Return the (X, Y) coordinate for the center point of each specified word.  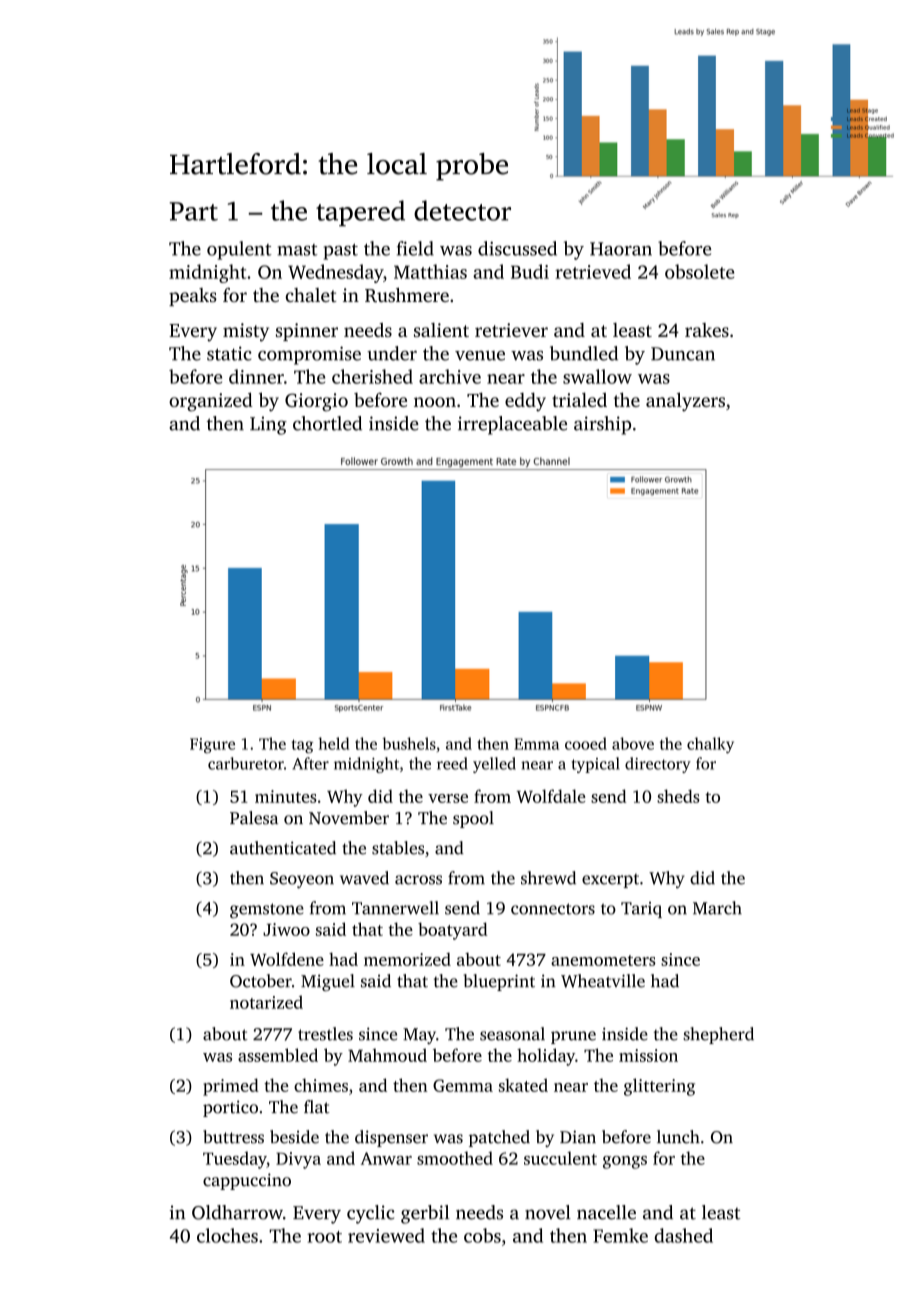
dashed (684, 1235)
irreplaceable (512, 425)
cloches (227, 1235)
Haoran (621, 249)
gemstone (267, 911)
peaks (193, 297)
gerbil (425, 1214)
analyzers (685, 402)
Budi (530, 271)
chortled (327, 423)
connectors (553, 909)
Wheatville (603, 981)
